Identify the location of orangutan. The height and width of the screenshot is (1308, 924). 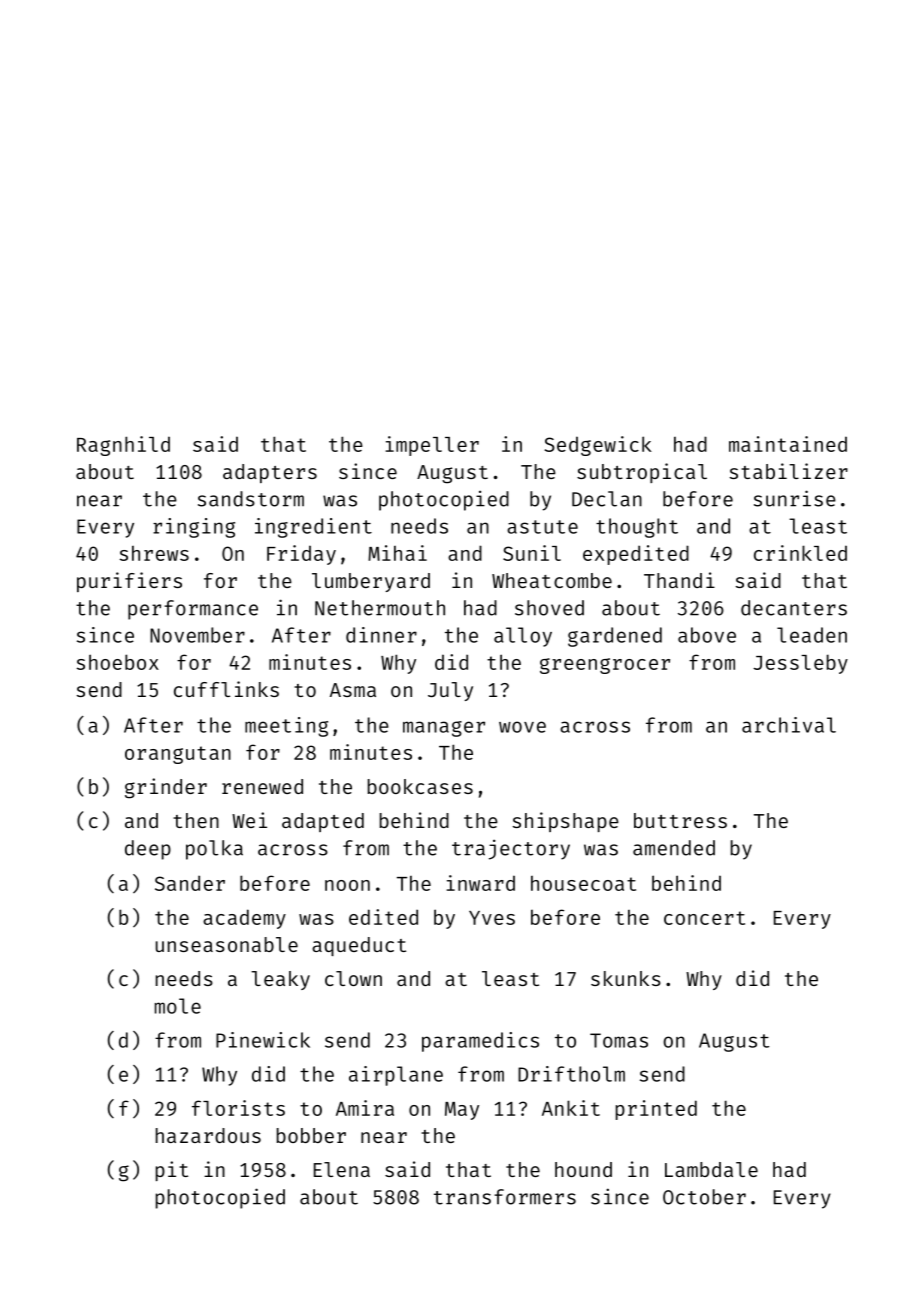
(178, 755).
